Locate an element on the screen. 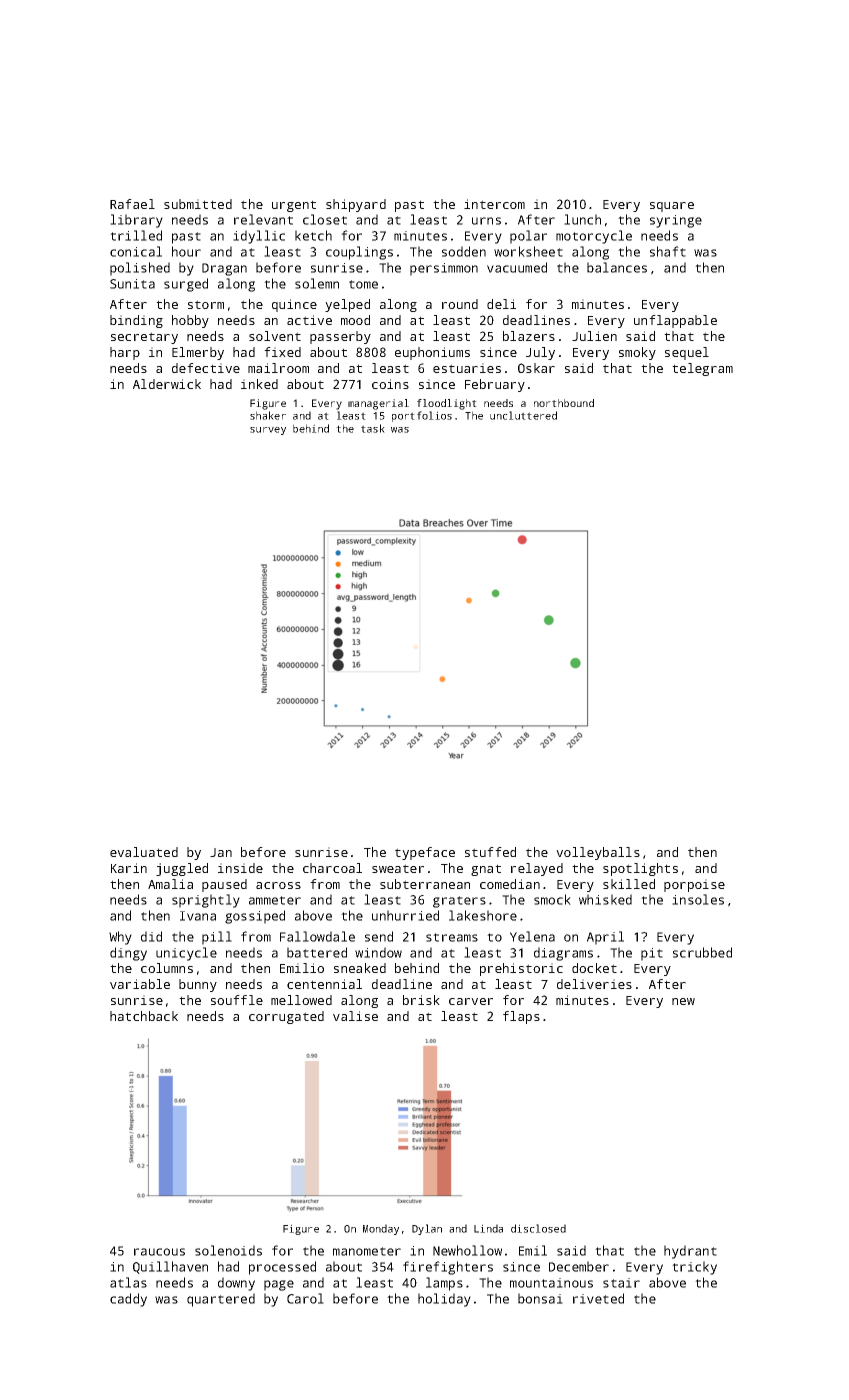 This screenshot has width=849, height=1400. solenoids is located at coordinates (228, 1250).
